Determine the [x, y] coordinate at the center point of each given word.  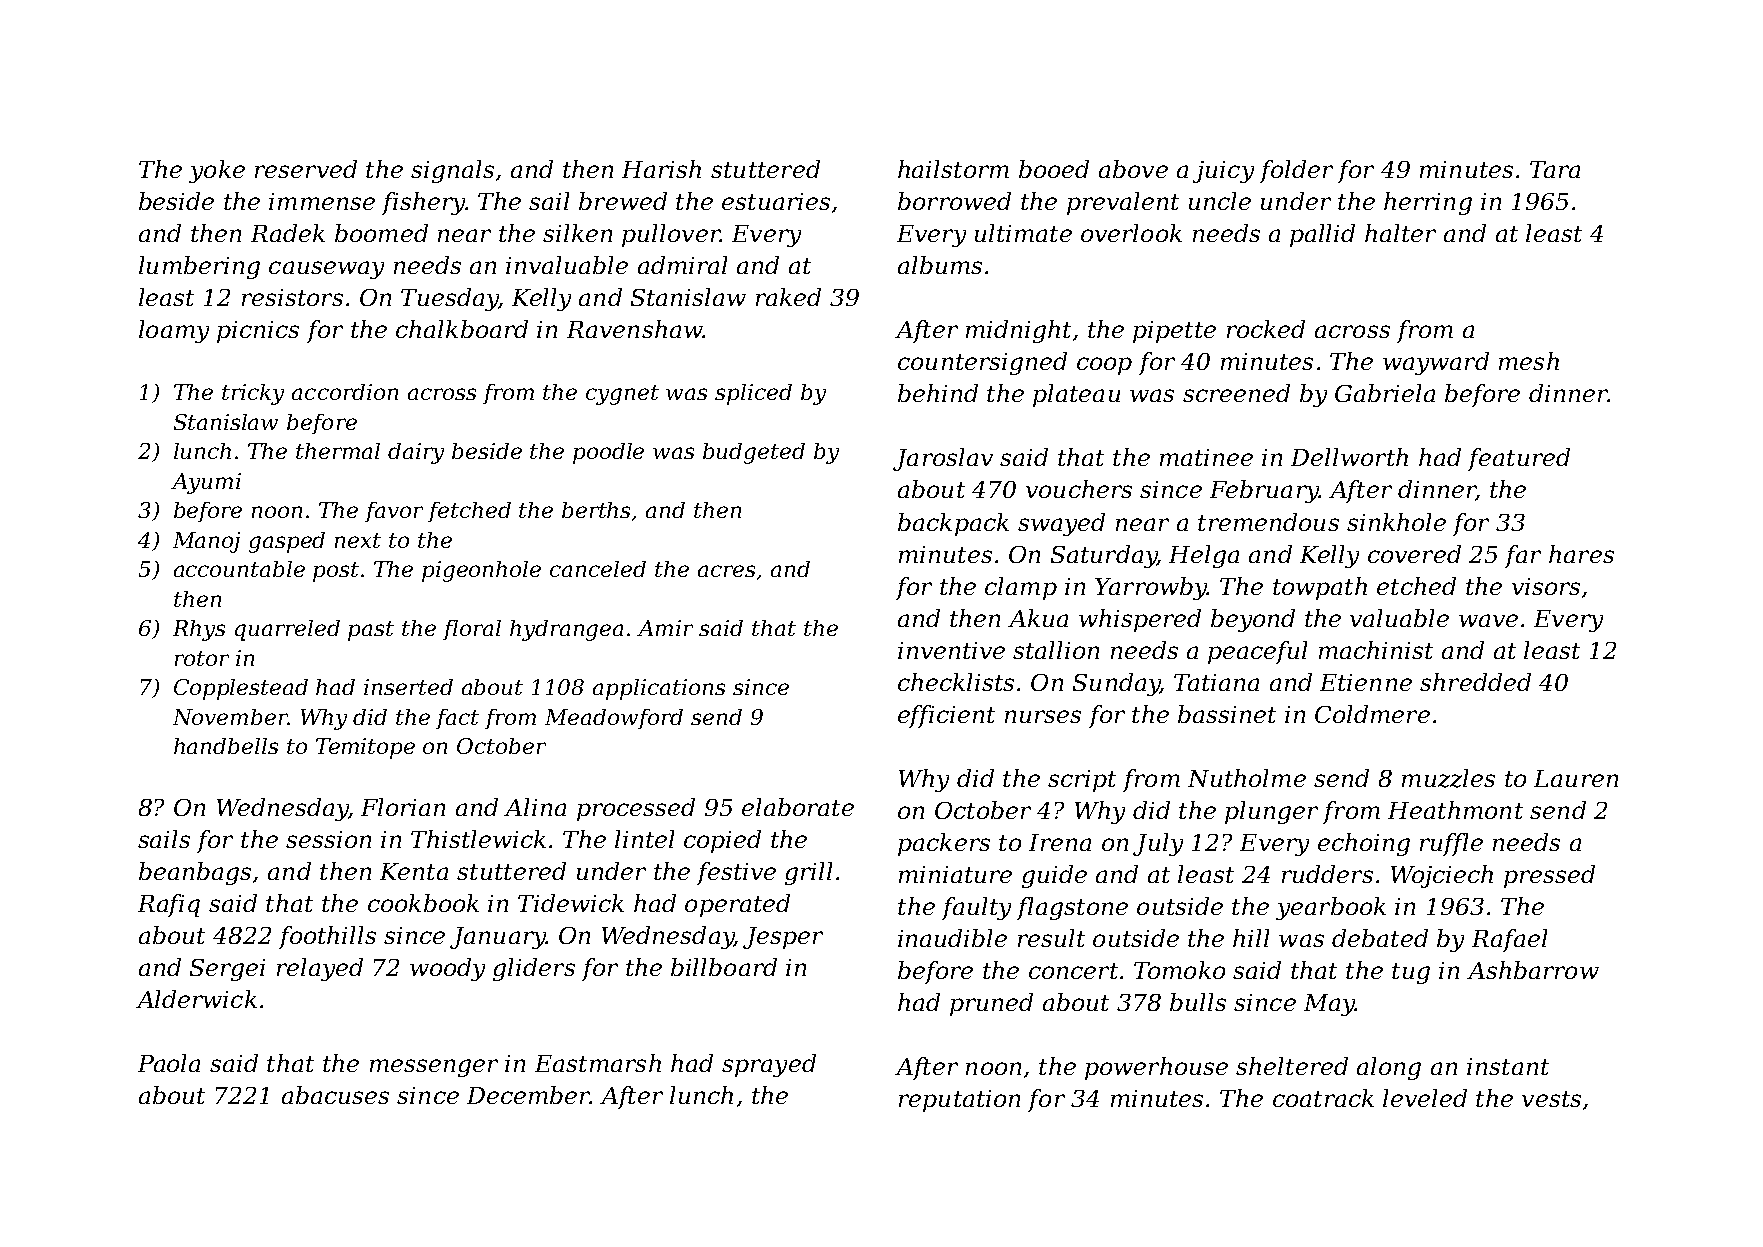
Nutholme [1247, 778]
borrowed [954, 201]
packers [944, 844]
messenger [434, 1068]
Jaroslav [943, 459]
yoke [217, 171]
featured [1519, 459]
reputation [959, 1101]
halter [1400, 233]
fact [457, 719]
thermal [338, 451]
